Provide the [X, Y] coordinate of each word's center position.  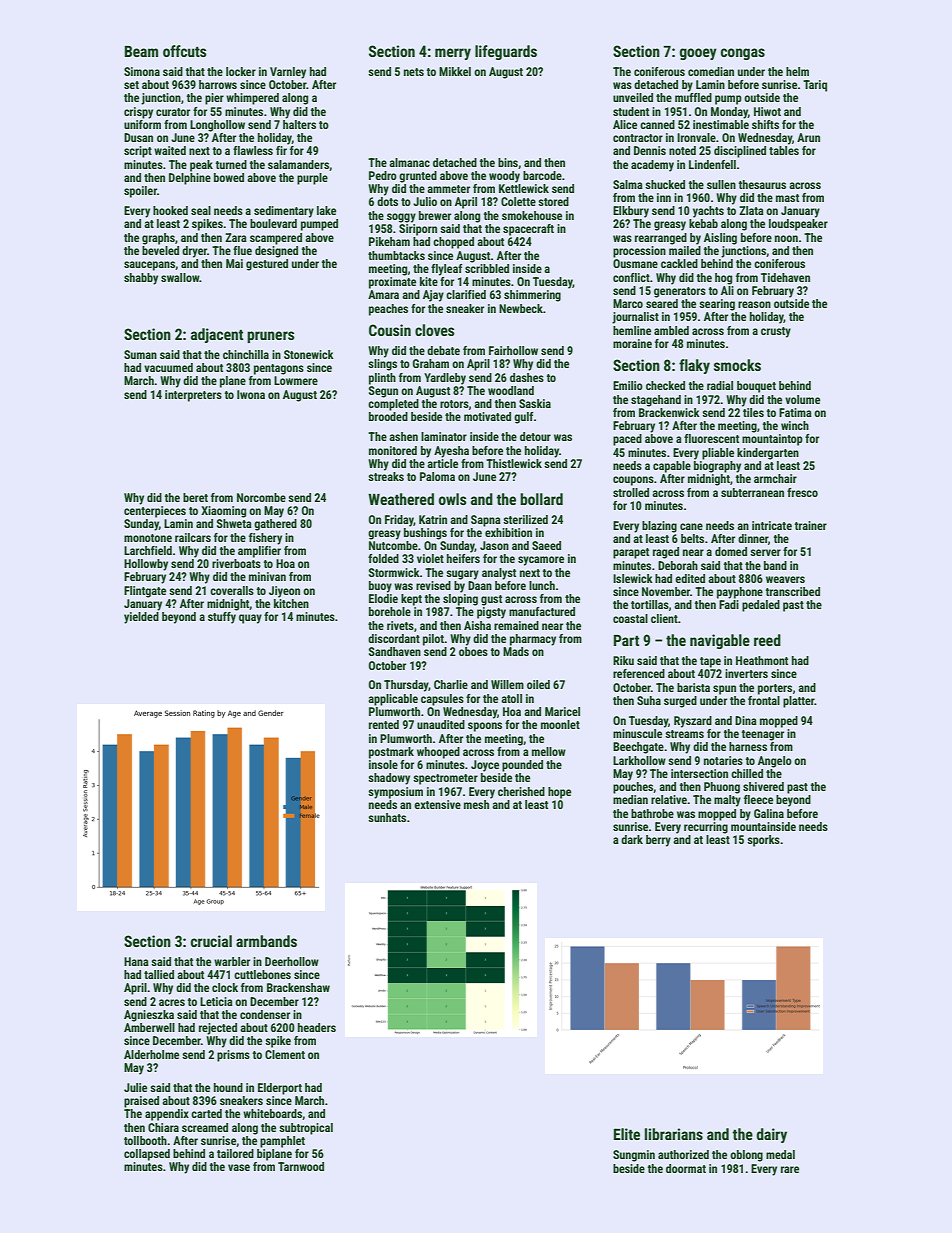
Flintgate [145, 592]
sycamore [541, 561]
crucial [211, 941]
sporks [763, 841]
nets [414, 72]
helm [797, 71]
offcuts [184, 51]
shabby [141, 279]
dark [632, 839]
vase [239, 1167]
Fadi [729, 604]
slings [382, 365]
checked [665, 385]
